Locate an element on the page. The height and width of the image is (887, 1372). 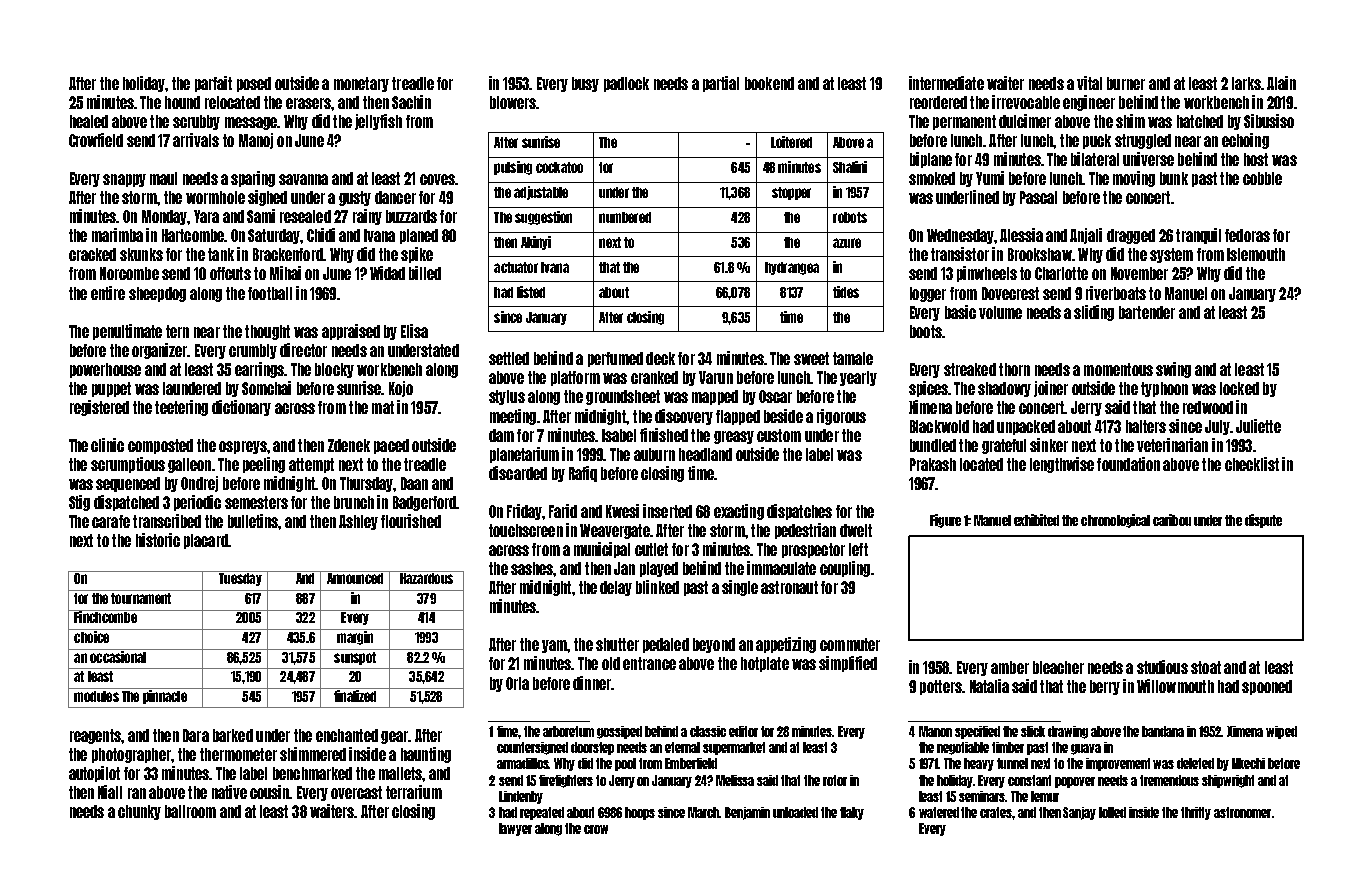
Juliette is located at coordinates (1258, 426).
